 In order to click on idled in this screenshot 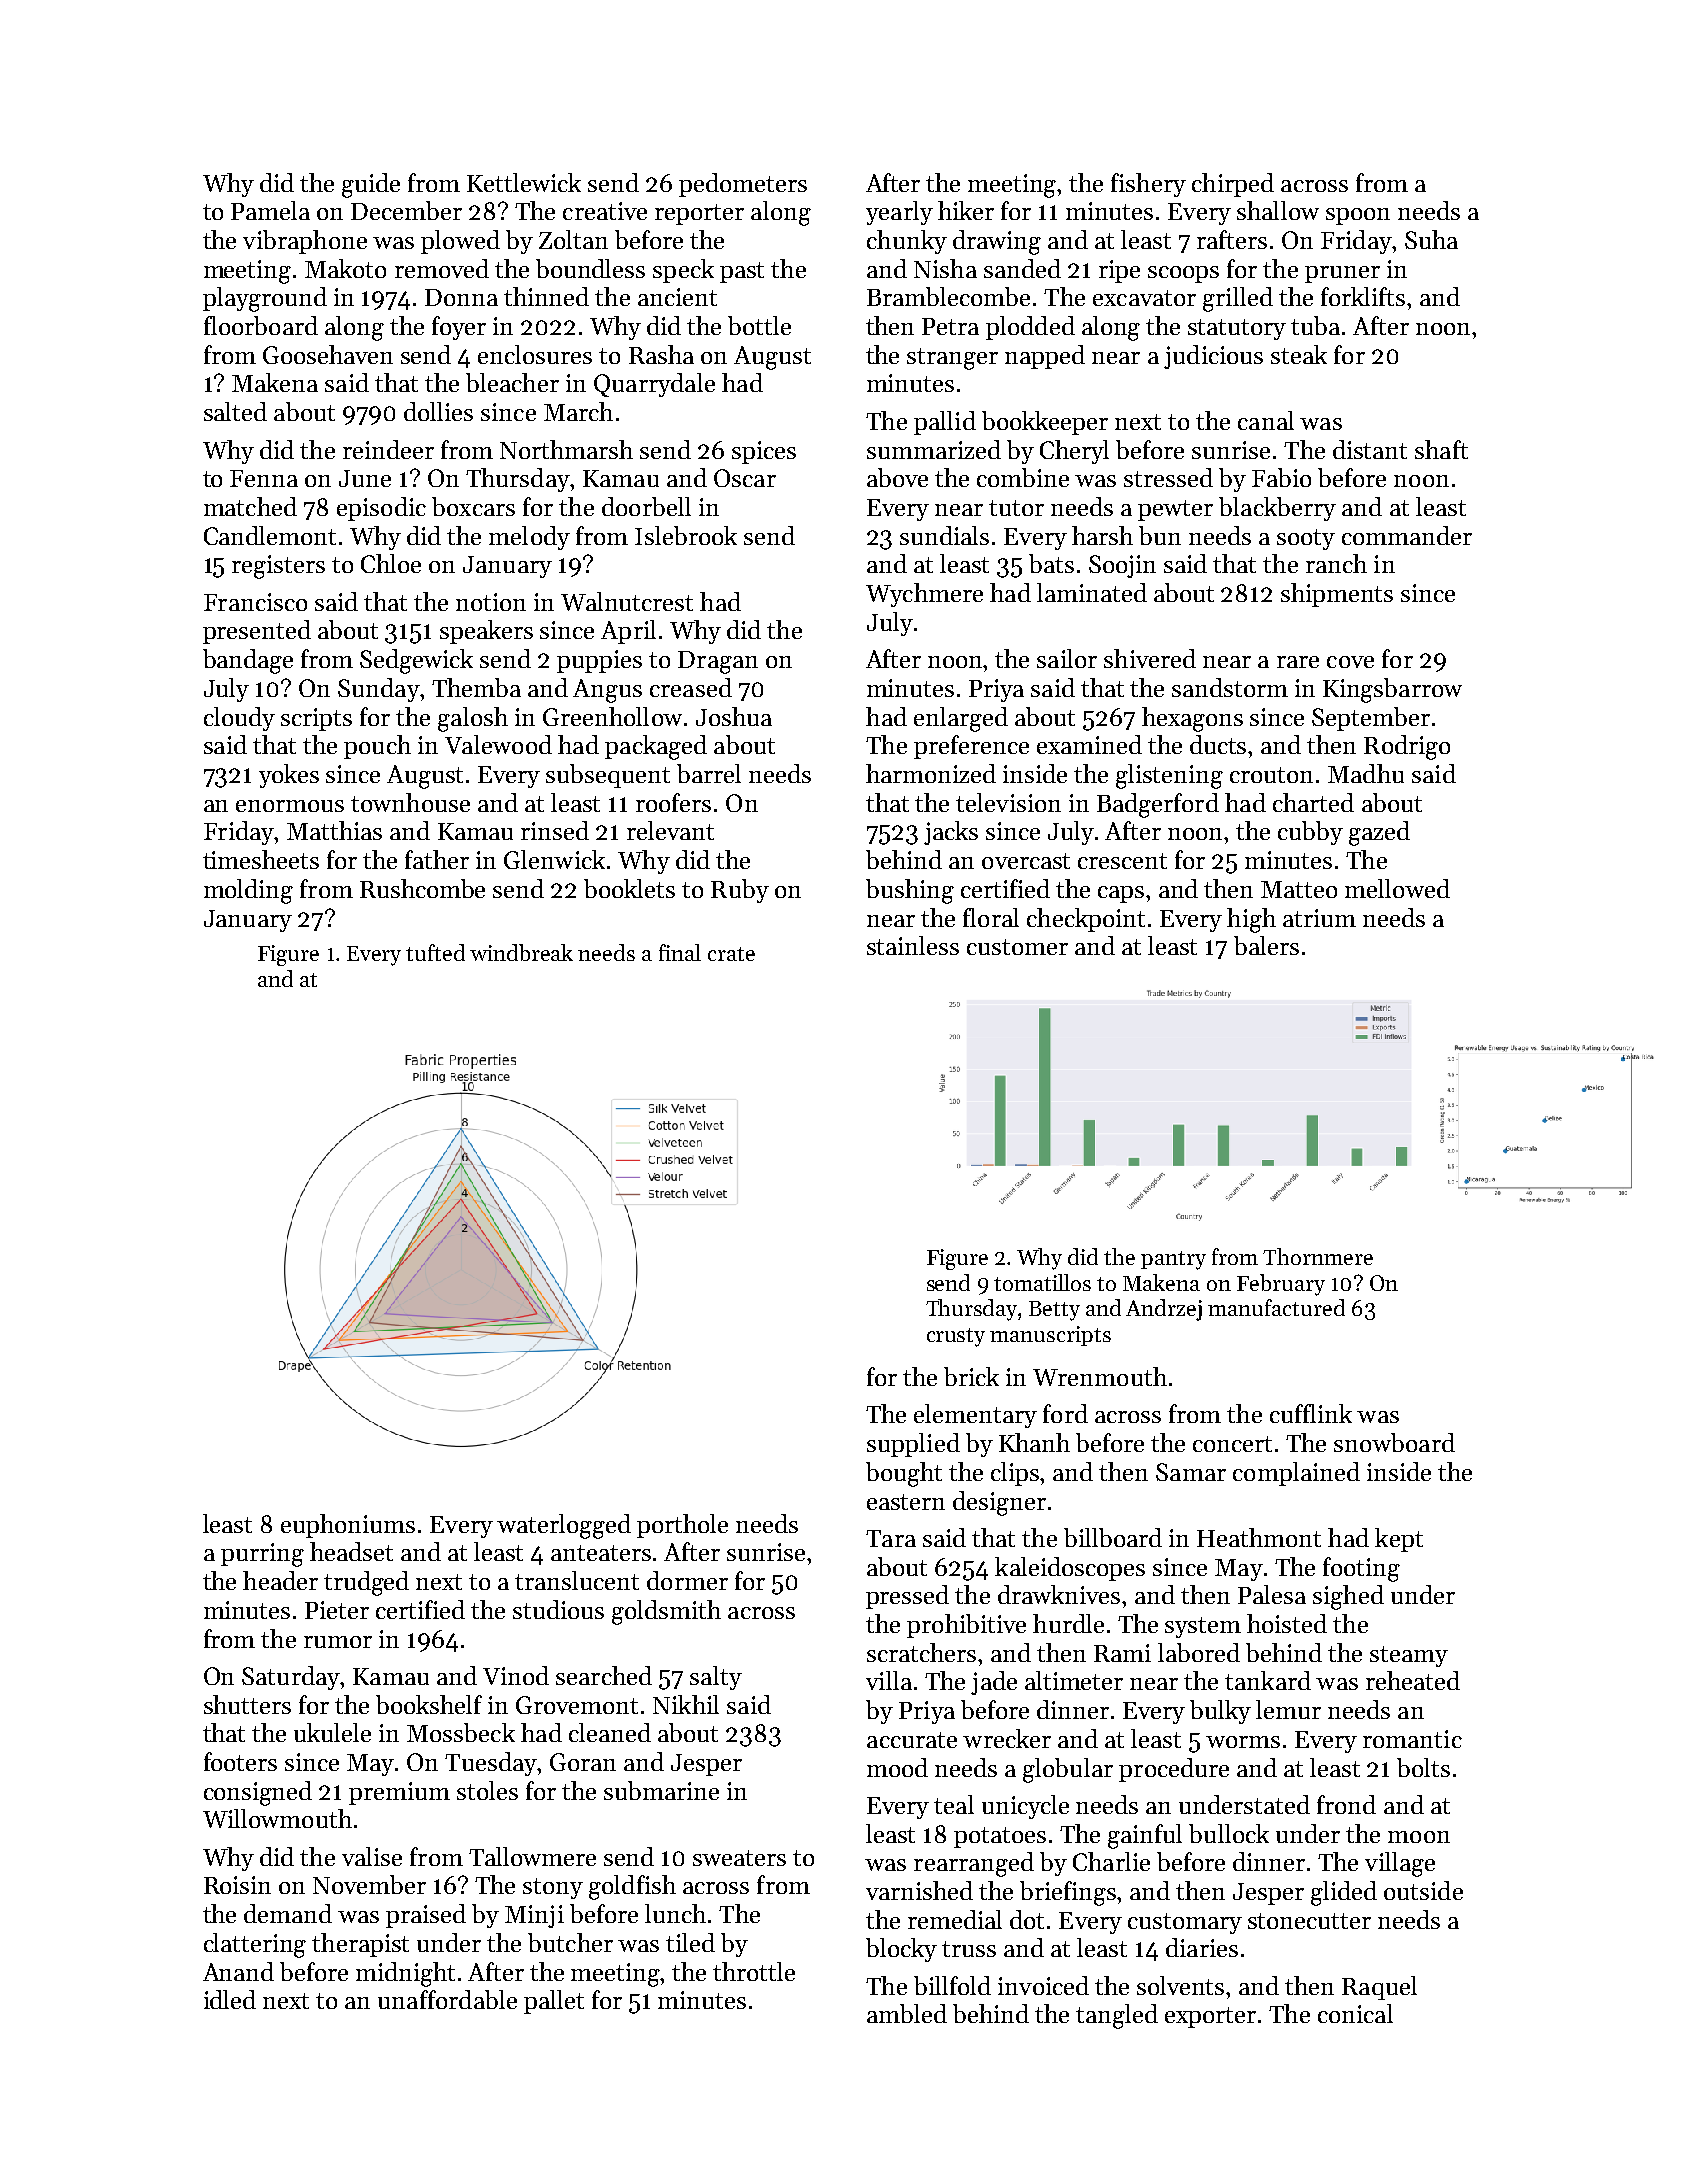, I will do `click(230, 1999)`.
